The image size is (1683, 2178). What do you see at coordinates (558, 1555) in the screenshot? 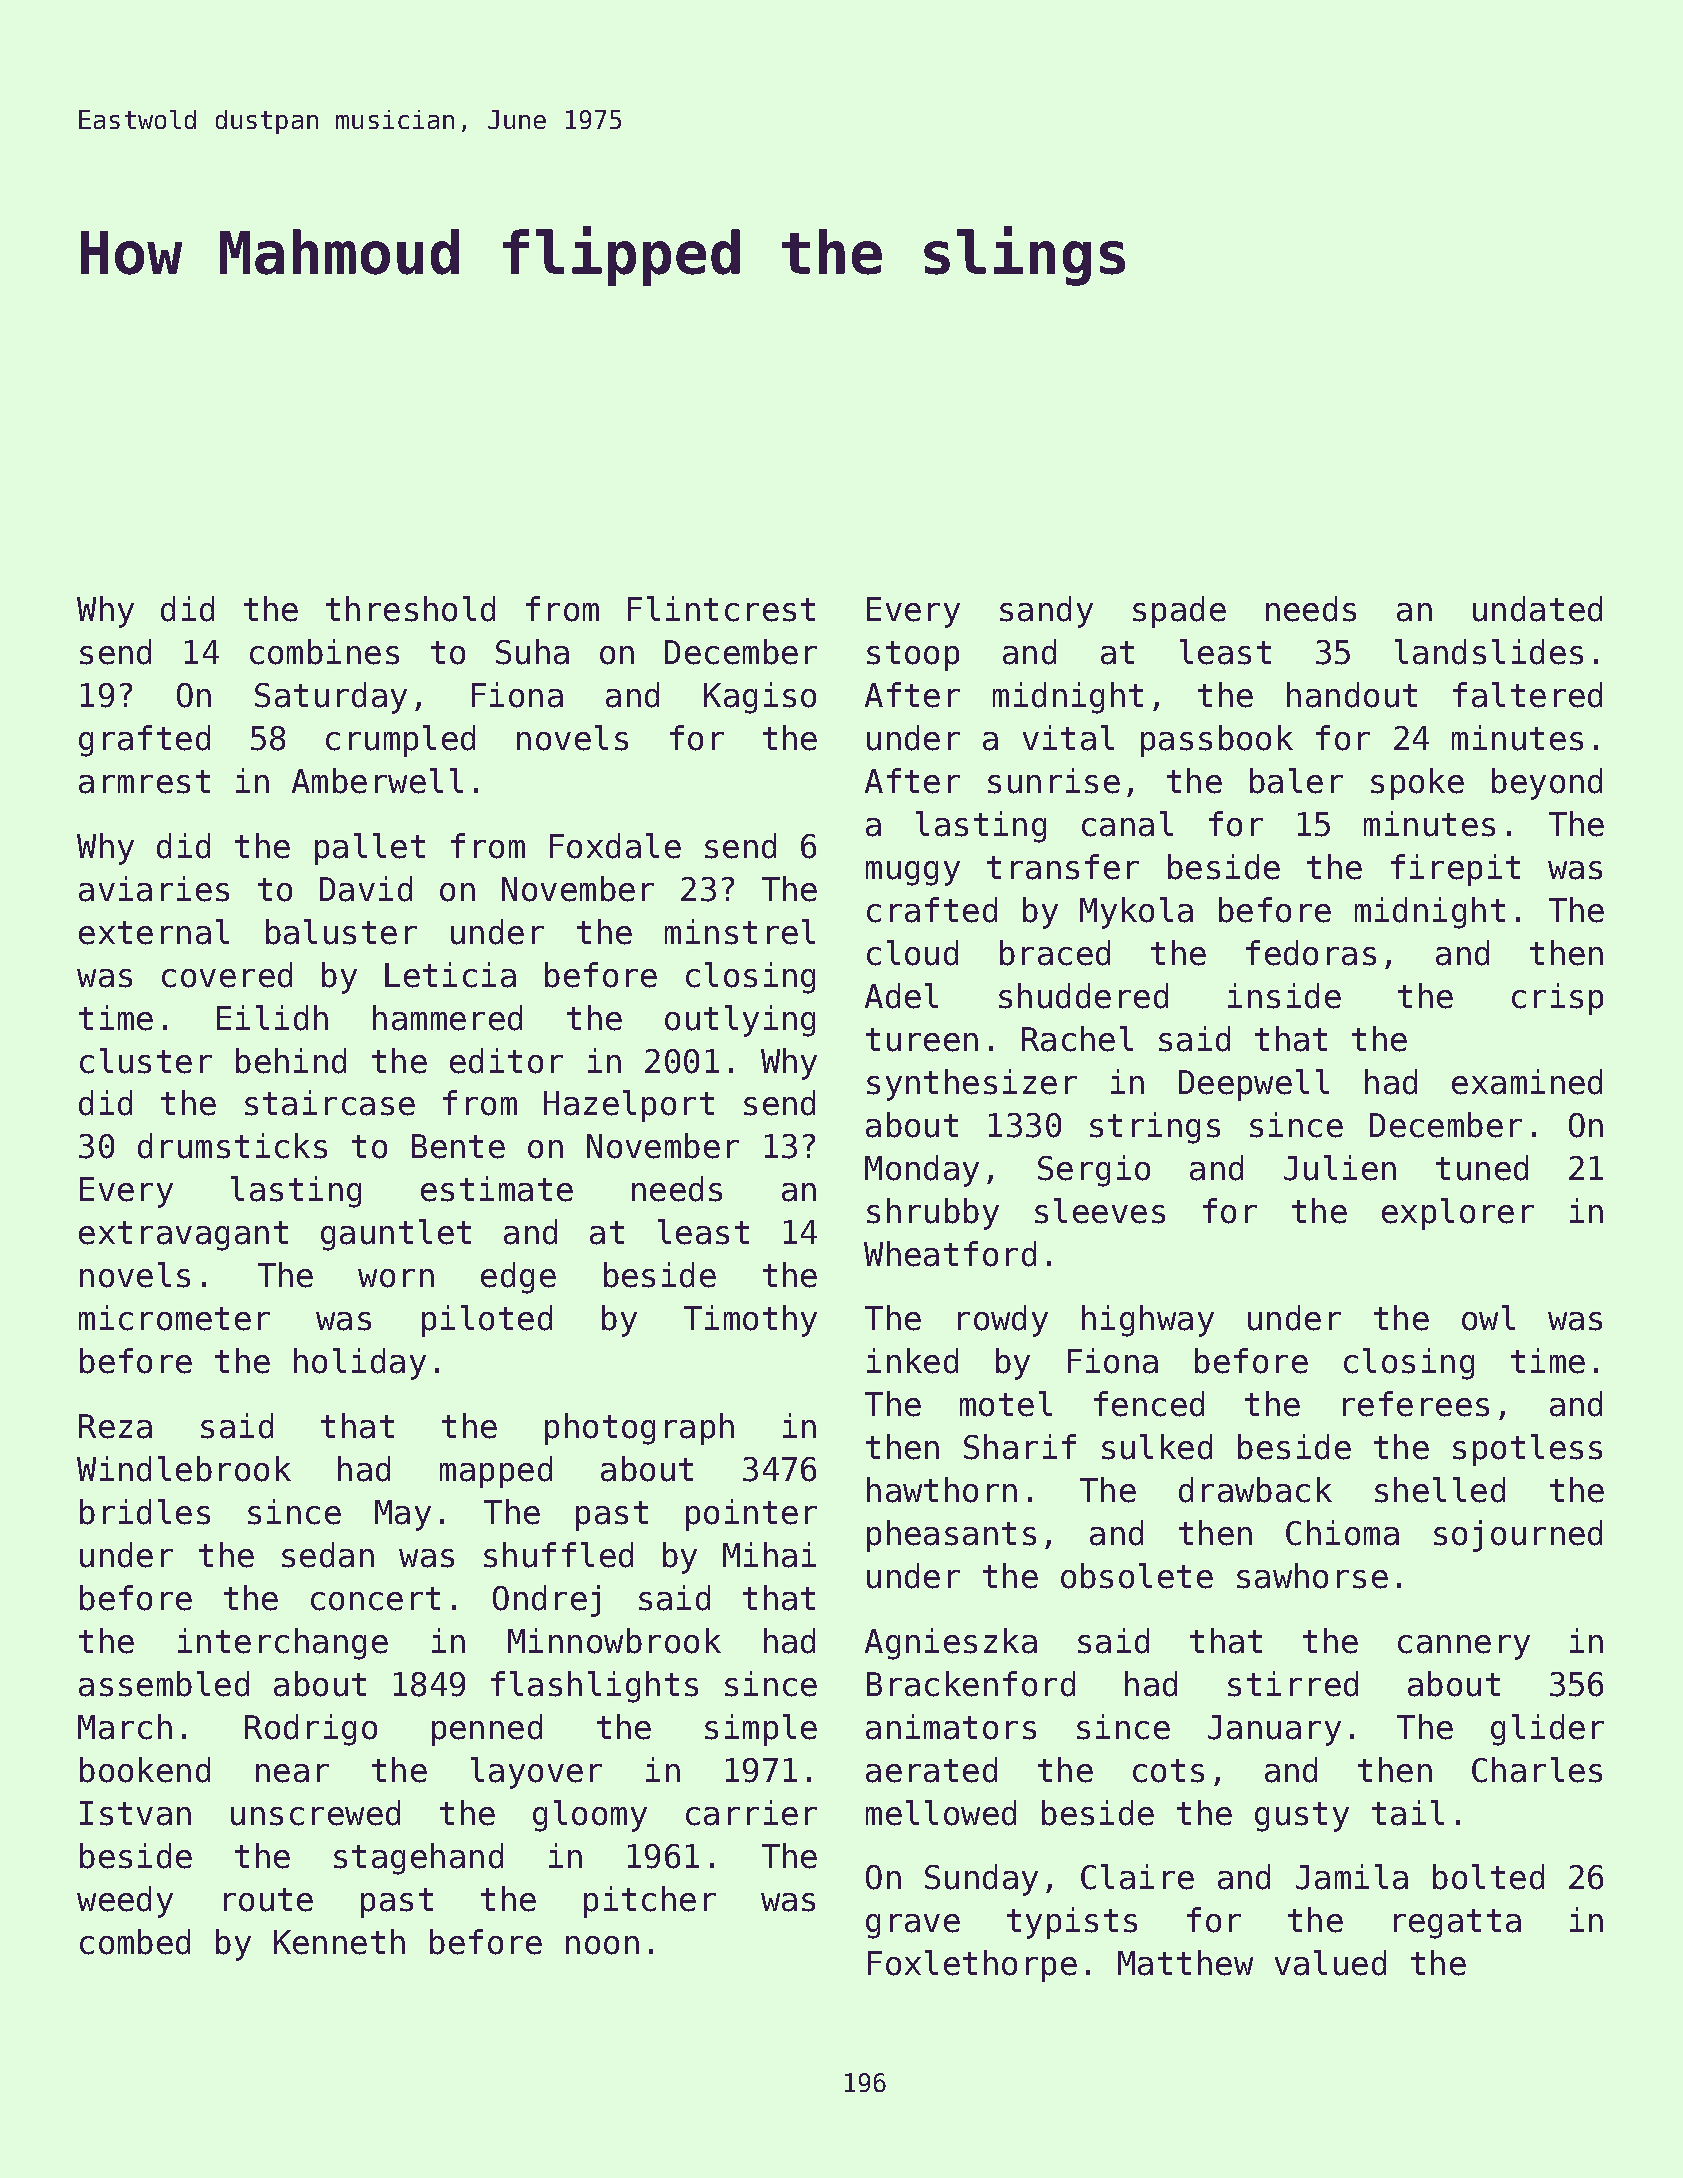
I see `shuffled` at bounding box center [558, 1555].
